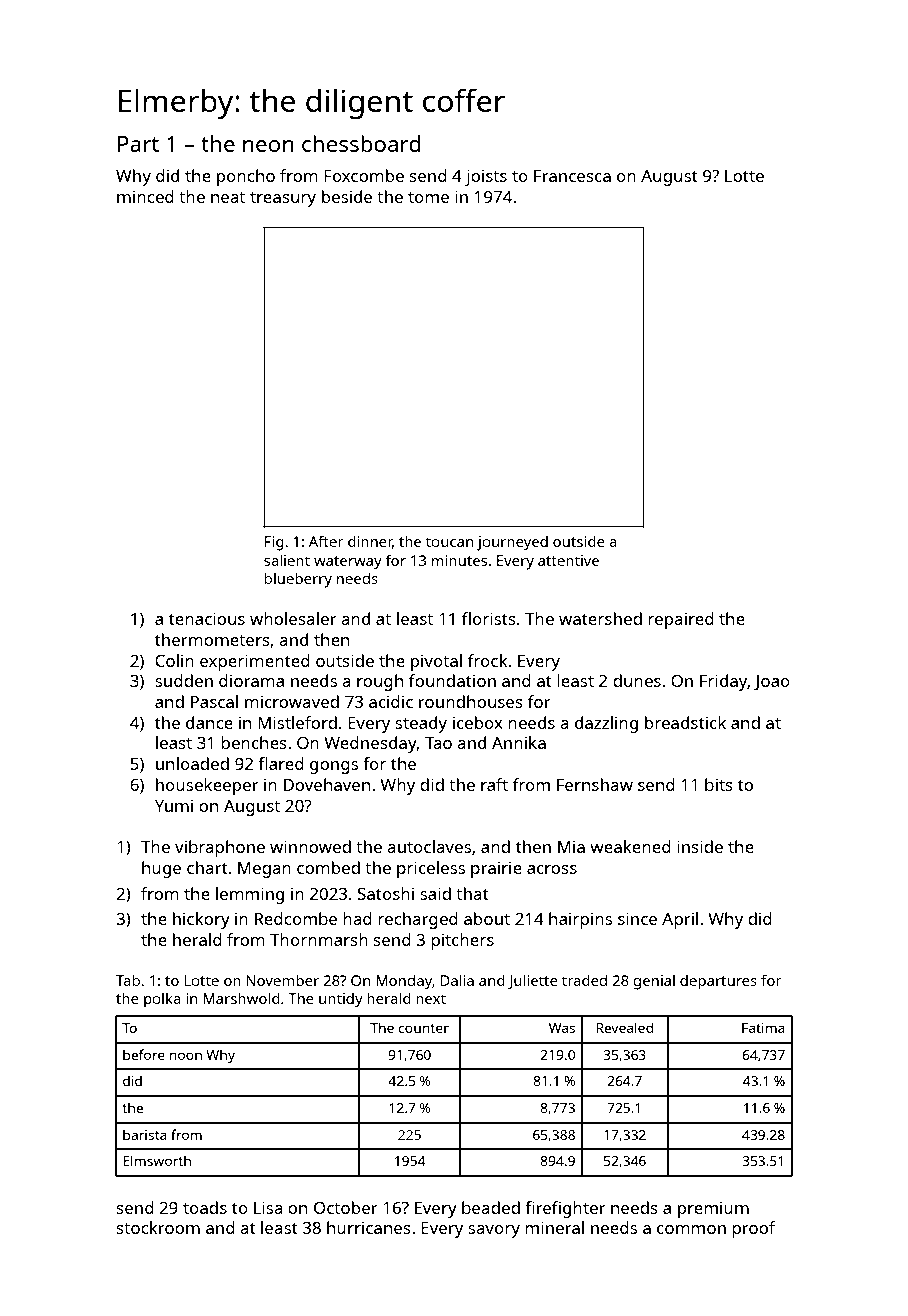 The height and width of the screenshot is (1316, 908). Describe the element at coordinates (158, 1227) in the screenshot. I see `stockroom` at that location.
